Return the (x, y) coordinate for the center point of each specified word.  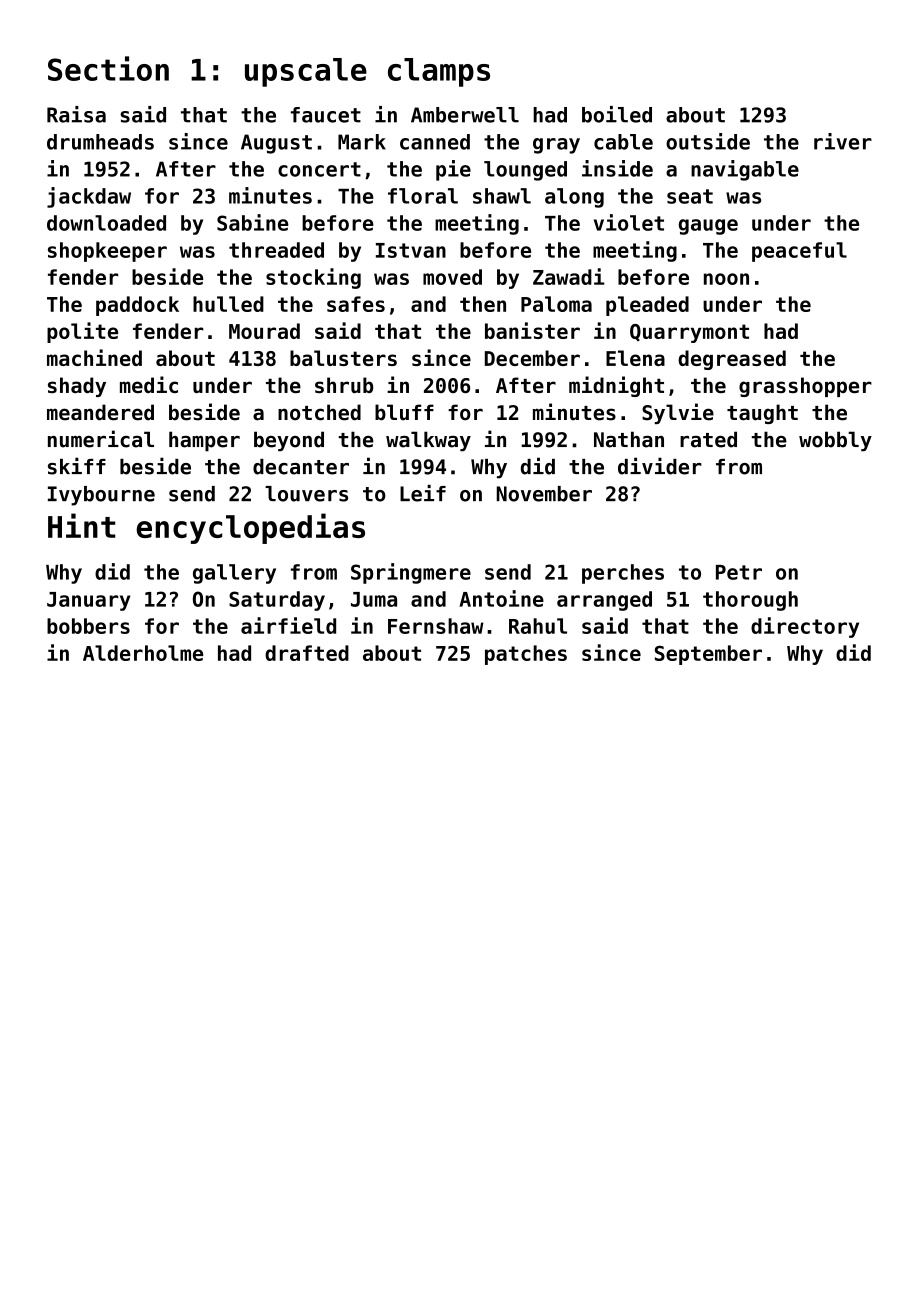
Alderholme (143, 653)
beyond (289, 441)
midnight (616, 386)
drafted (307, 653)
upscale (306, 72)
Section (108, 68)
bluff (404, 412)
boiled (617, 114)
